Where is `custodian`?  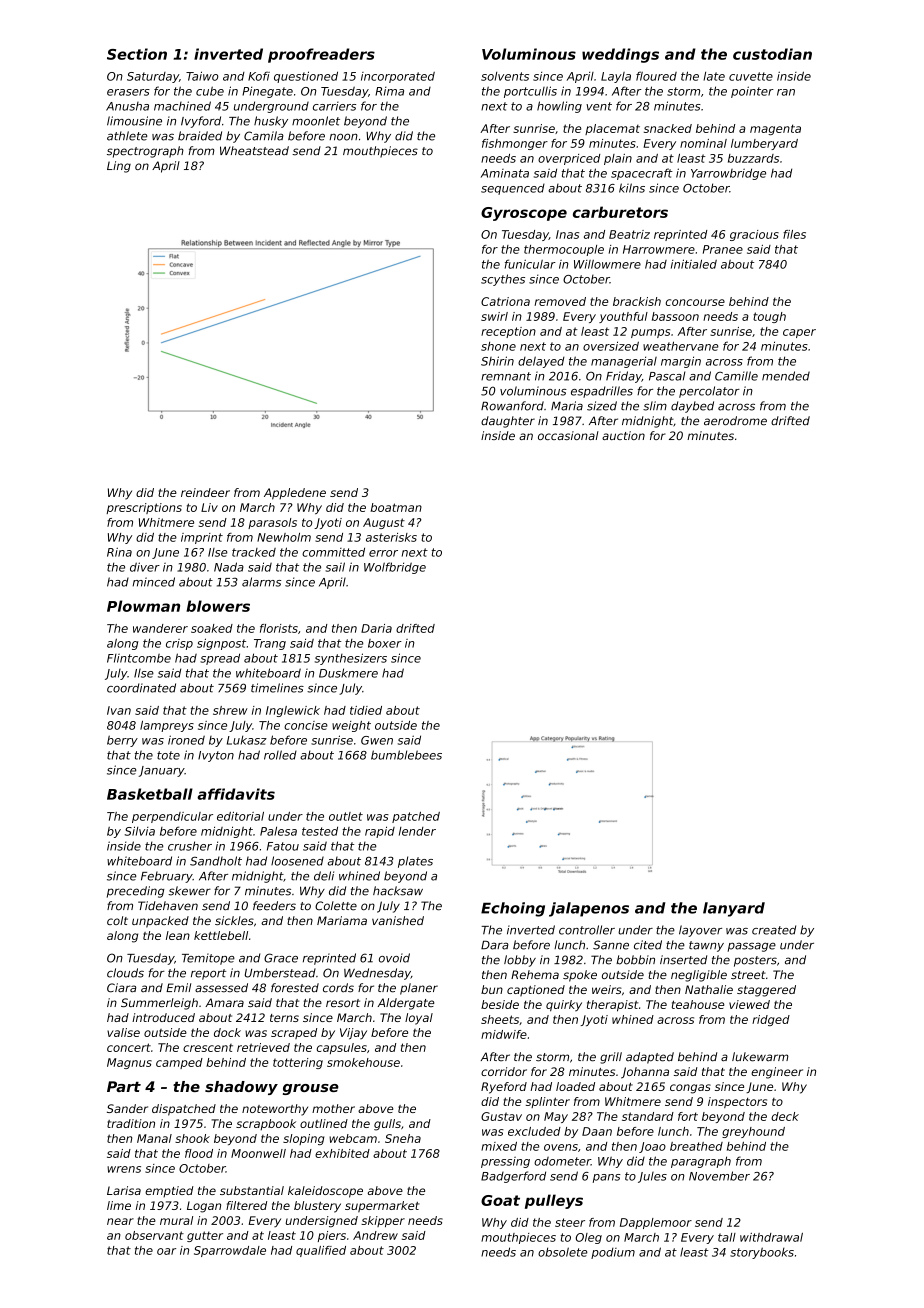 custodian is located at coordinates (772, 54).
